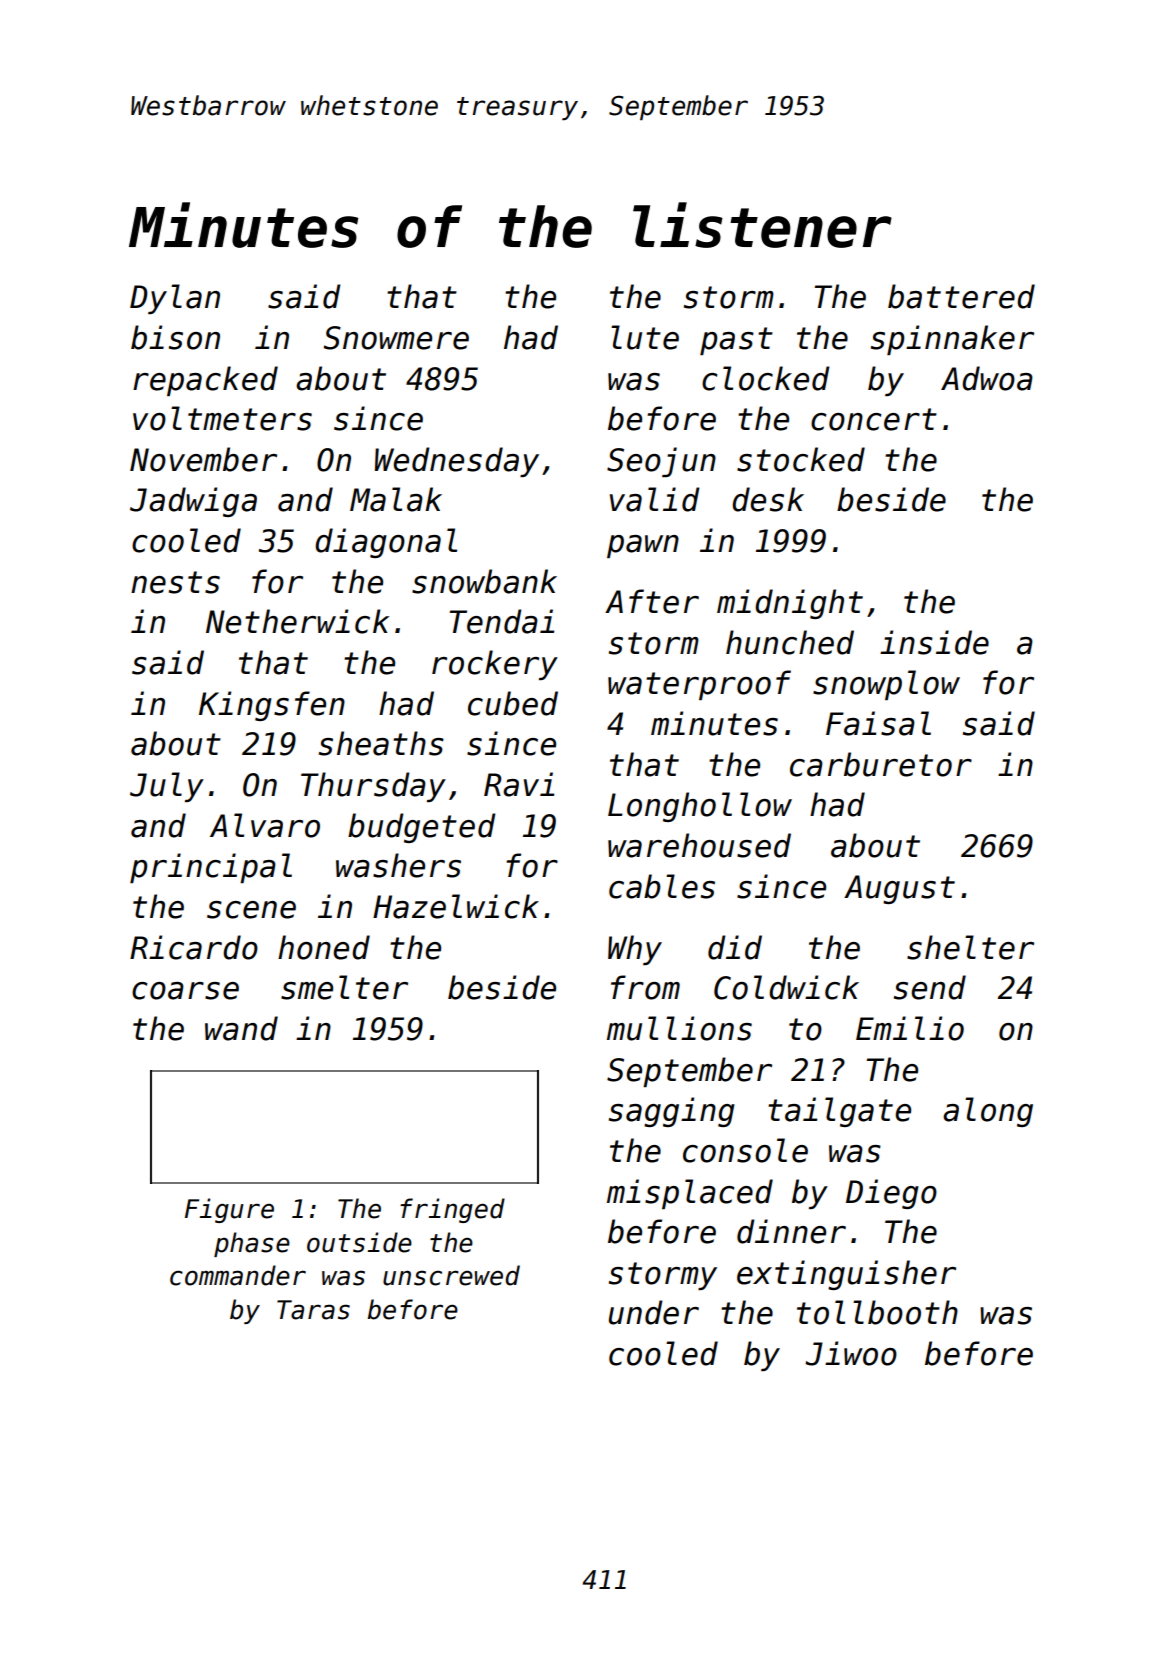 Image resolution: width=1165 pixels, height=1654 pixels. Describe the element at coordinates (238, 1275) in the screenshot. I see `commander` at that location.
